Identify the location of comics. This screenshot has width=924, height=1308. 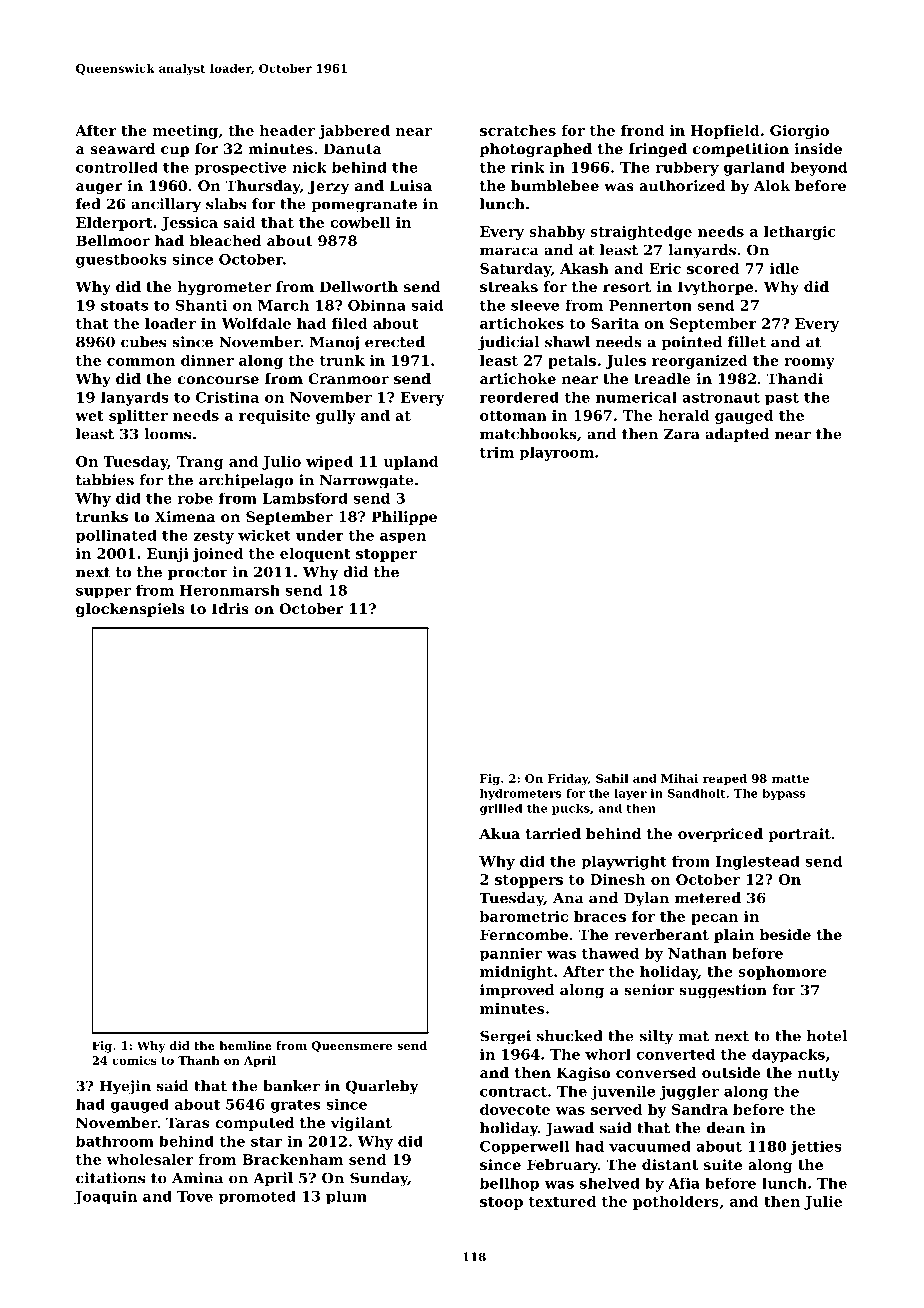
(134, 1060).
